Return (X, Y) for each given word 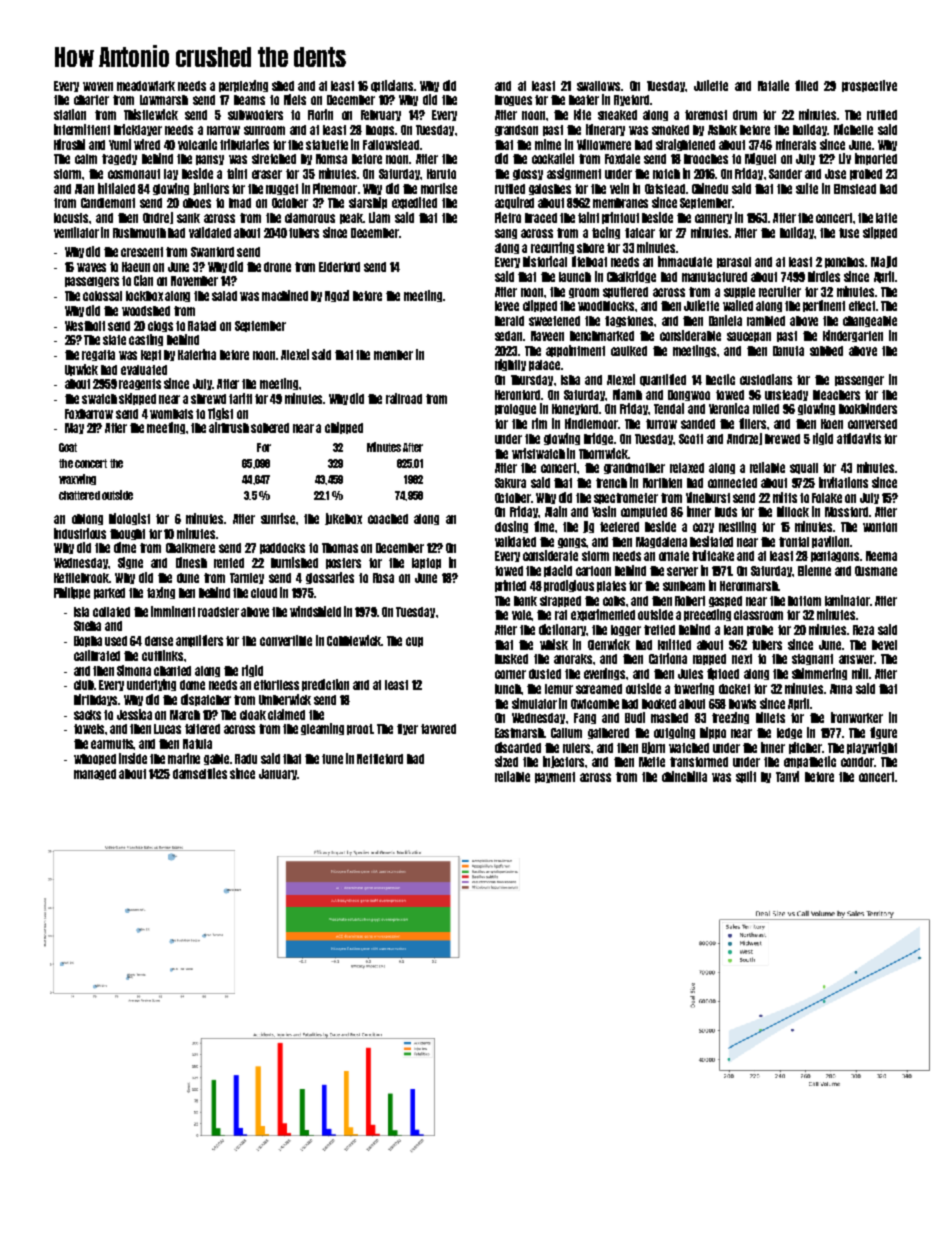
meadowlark (146, 86)
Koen (832, 424)
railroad (404, 398)
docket (734, 689)
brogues (513, 100)
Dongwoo (689, 395)
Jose (835, 174)
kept (151, 355)
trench (611, 483)
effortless (276, 685)
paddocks (282, 548)
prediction (325, 685)
